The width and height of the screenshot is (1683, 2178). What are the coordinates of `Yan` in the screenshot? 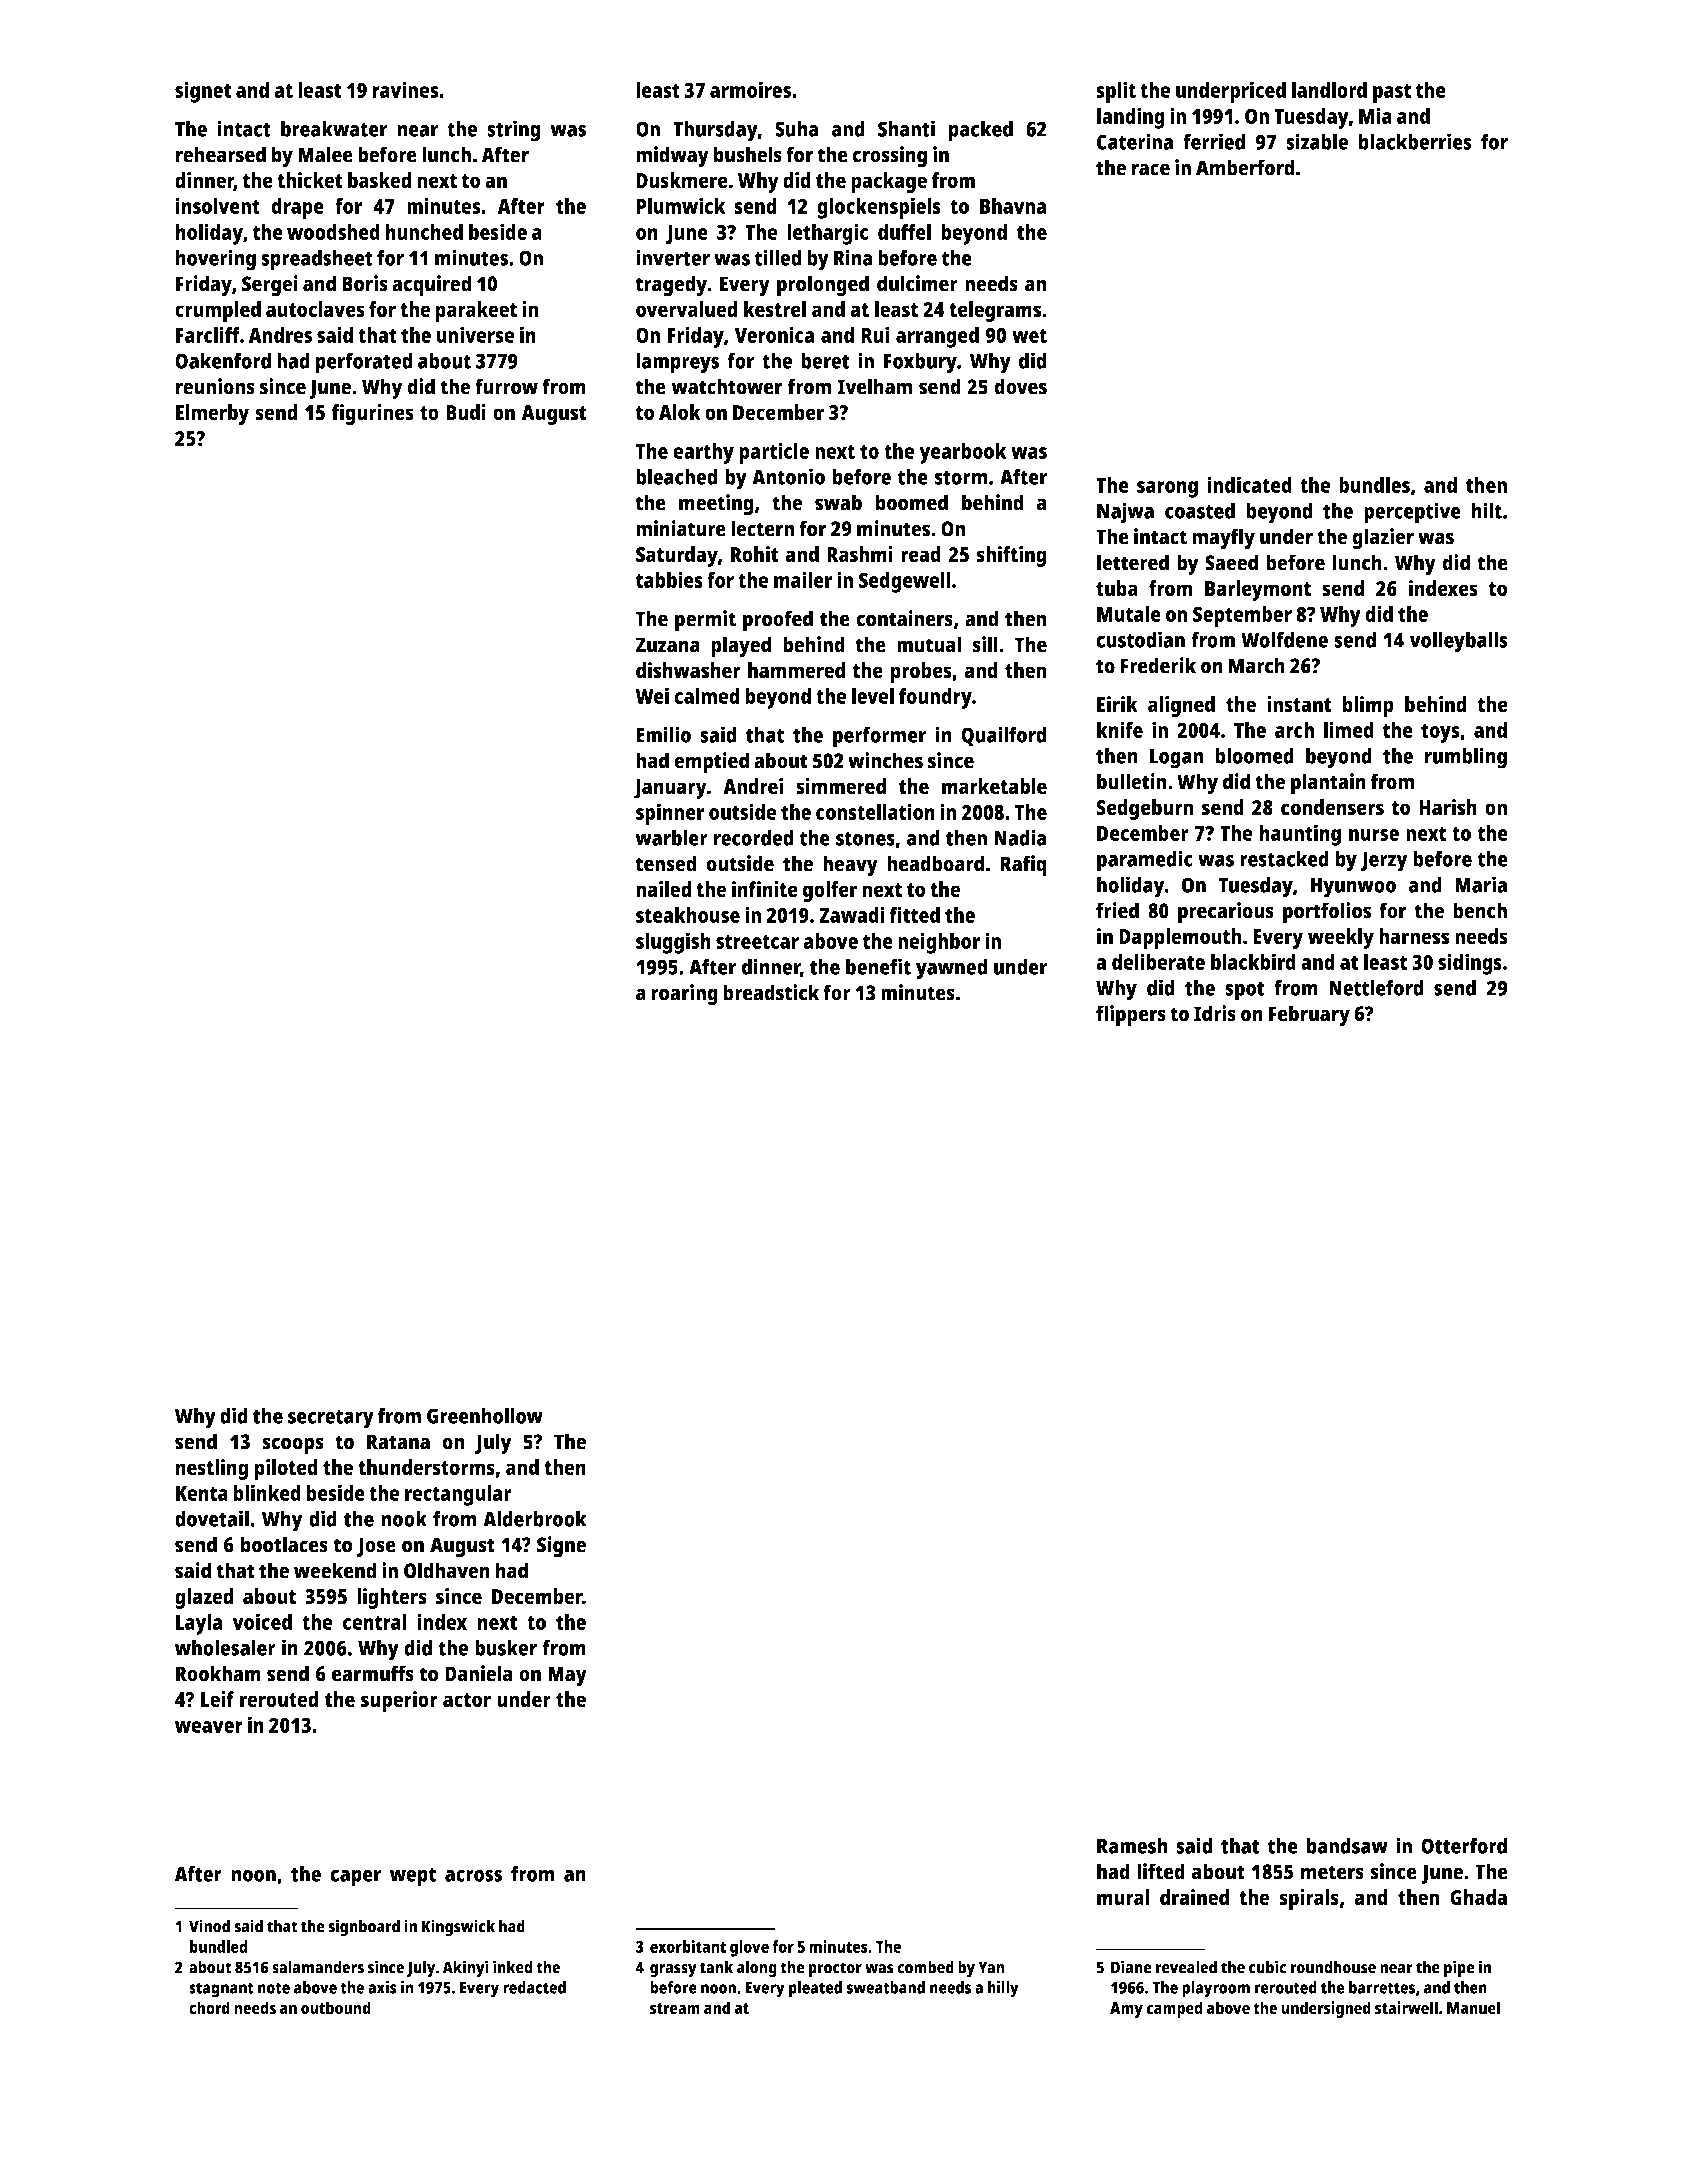 It's located at (991, 1967).
